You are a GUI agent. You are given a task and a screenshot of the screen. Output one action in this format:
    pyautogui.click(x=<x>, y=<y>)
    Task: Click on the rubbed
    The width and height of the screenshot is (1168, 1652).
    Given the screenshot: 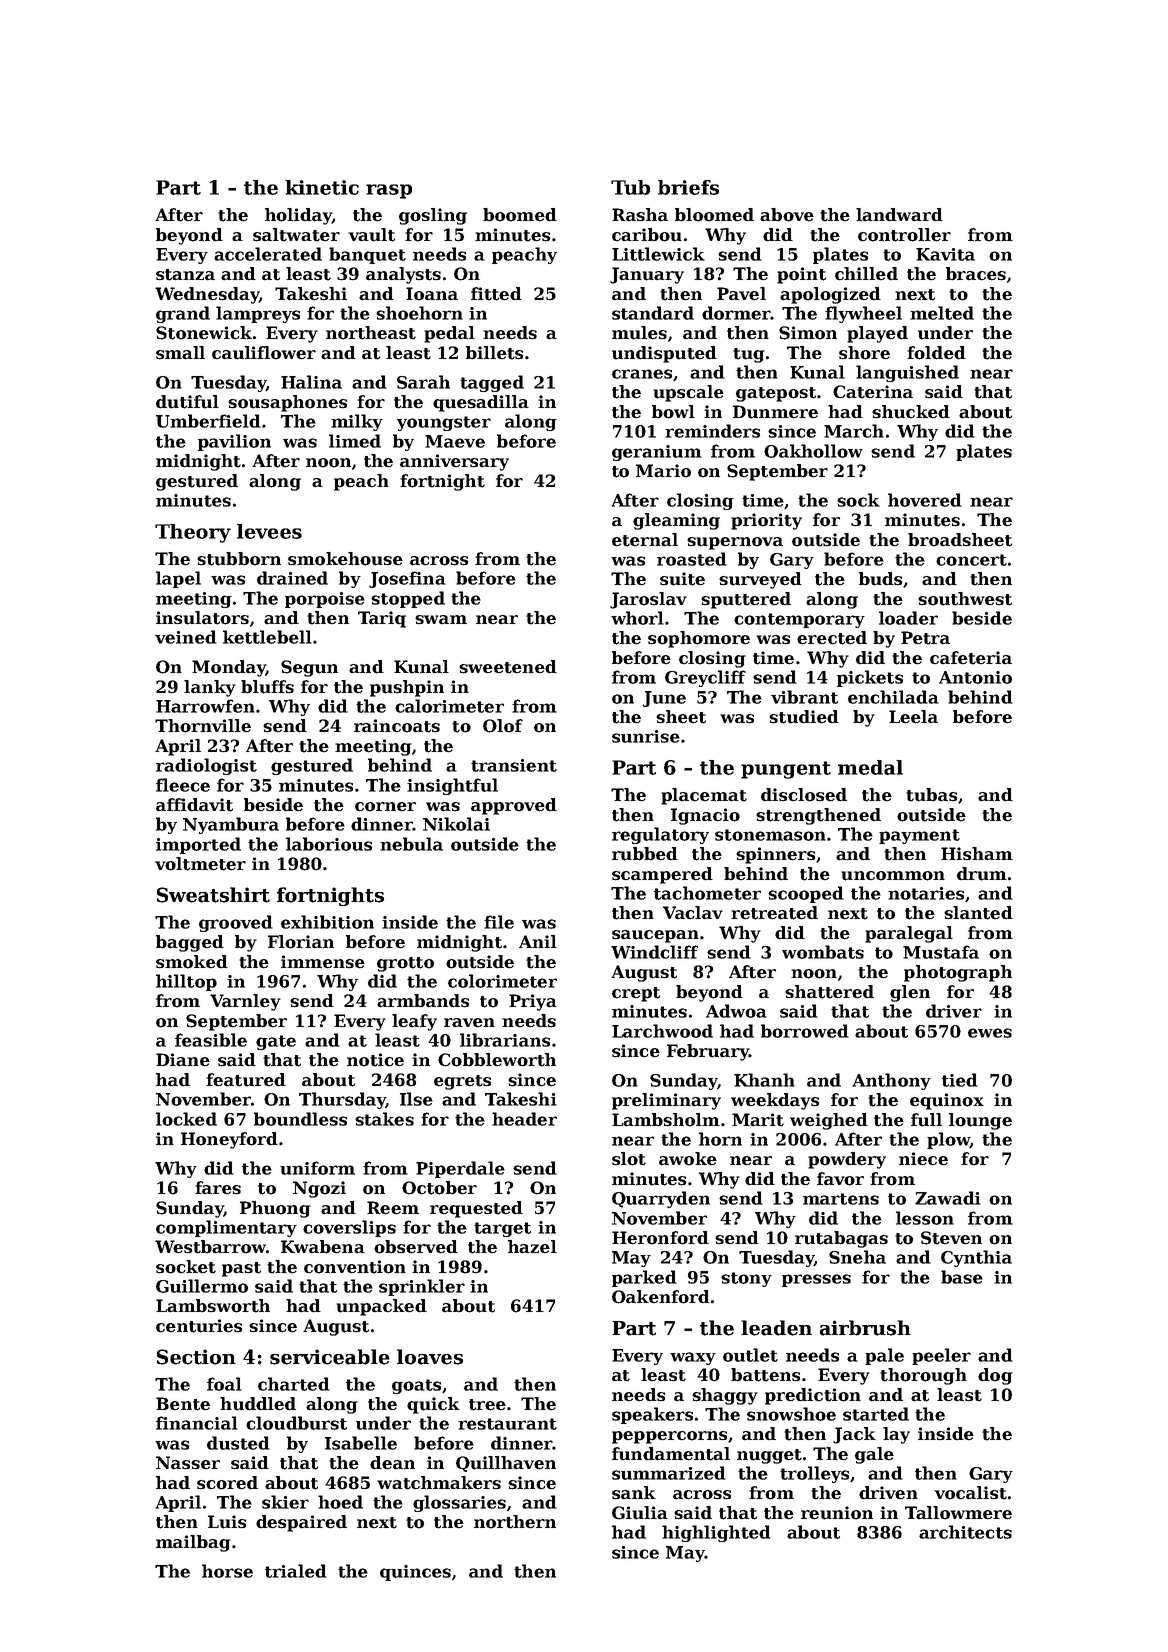 What is the action you would take?
    pyautogui.click(x=645, y=854)
